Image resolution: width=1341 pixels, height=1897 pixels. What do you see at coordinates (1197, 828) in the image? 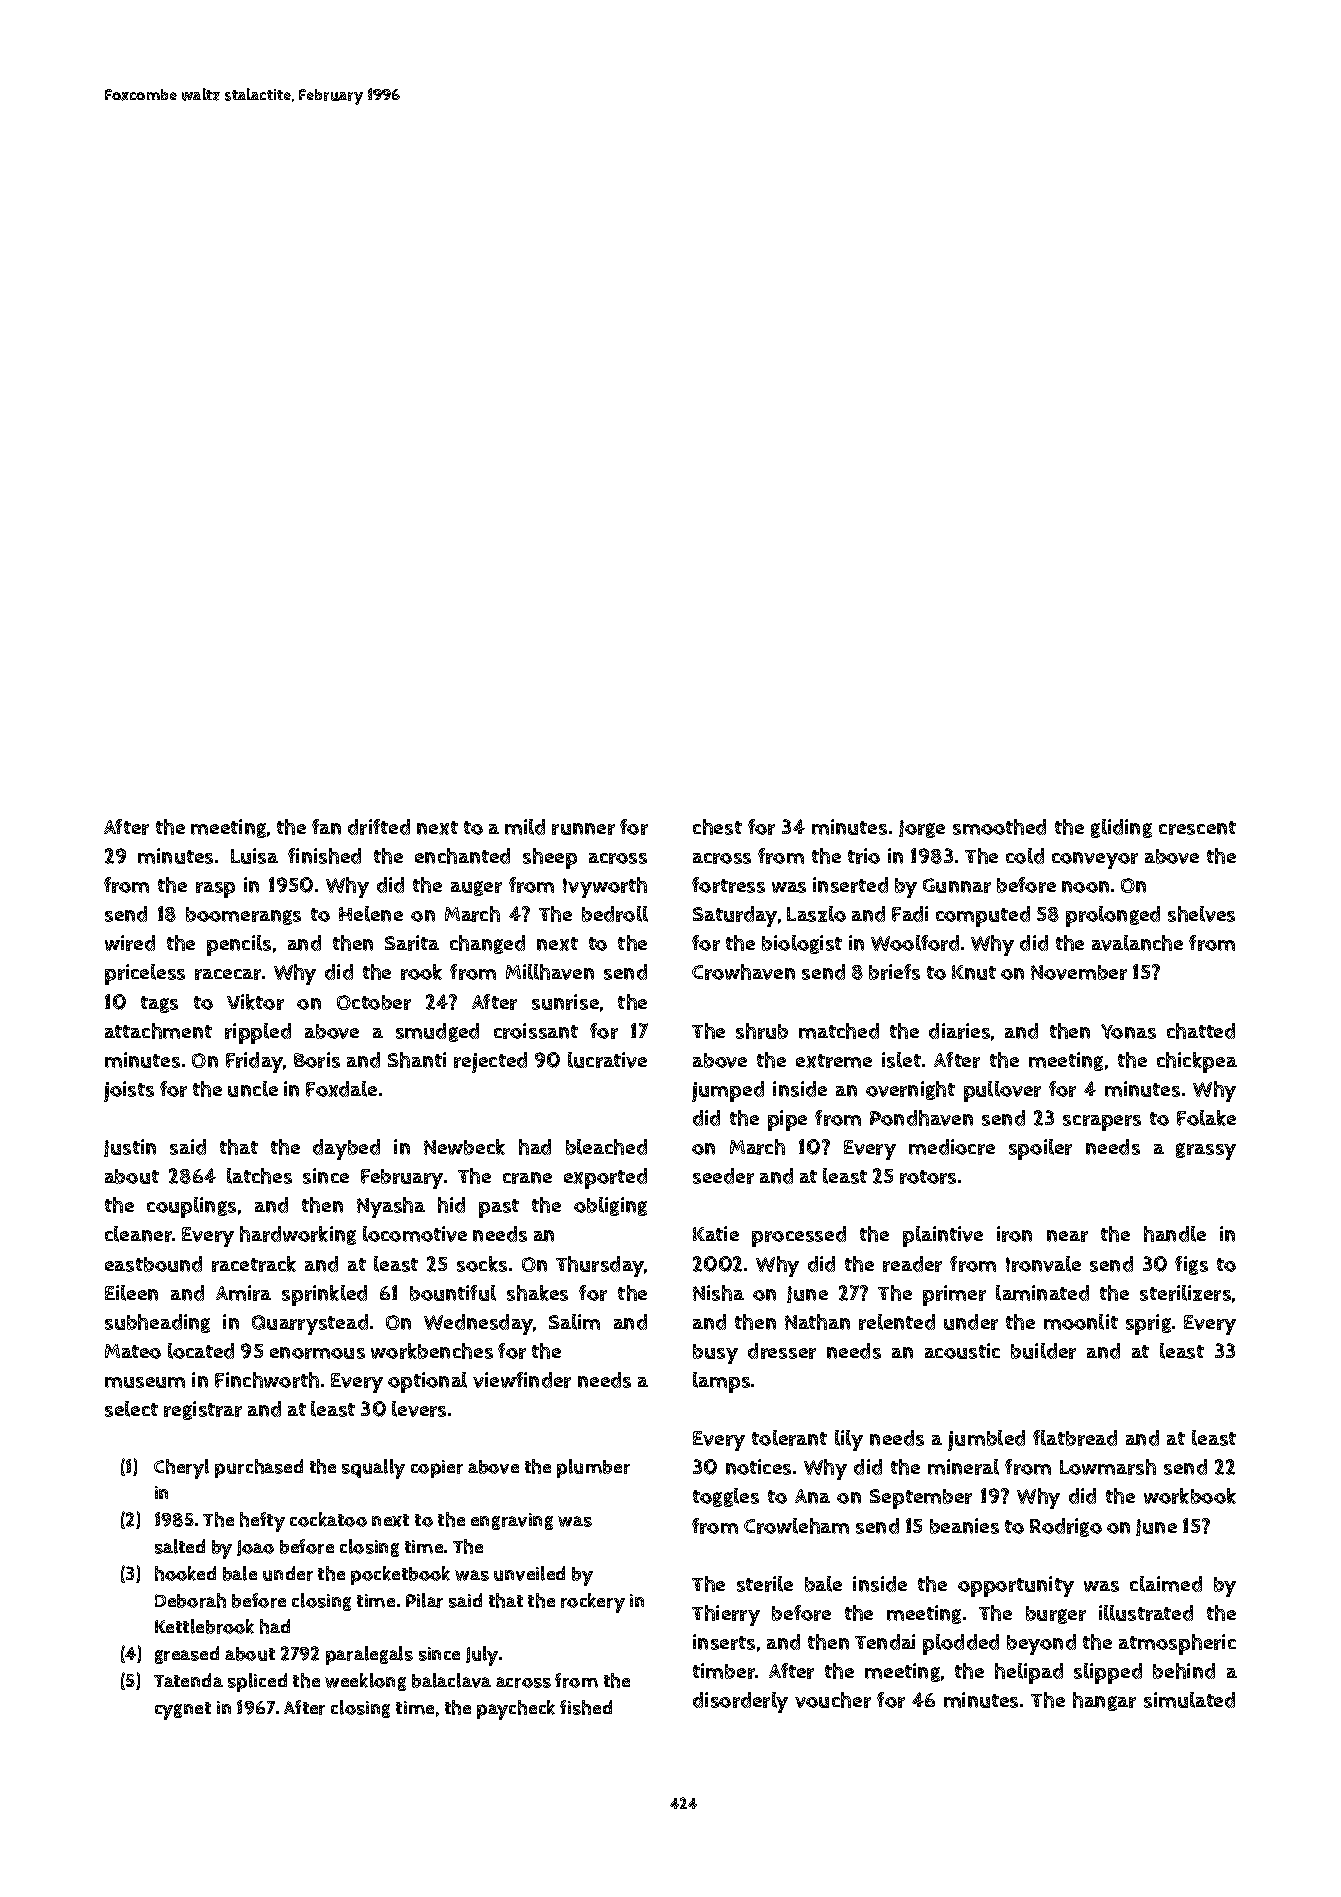
I see `crescent` at bounding box center [1197, 828].
